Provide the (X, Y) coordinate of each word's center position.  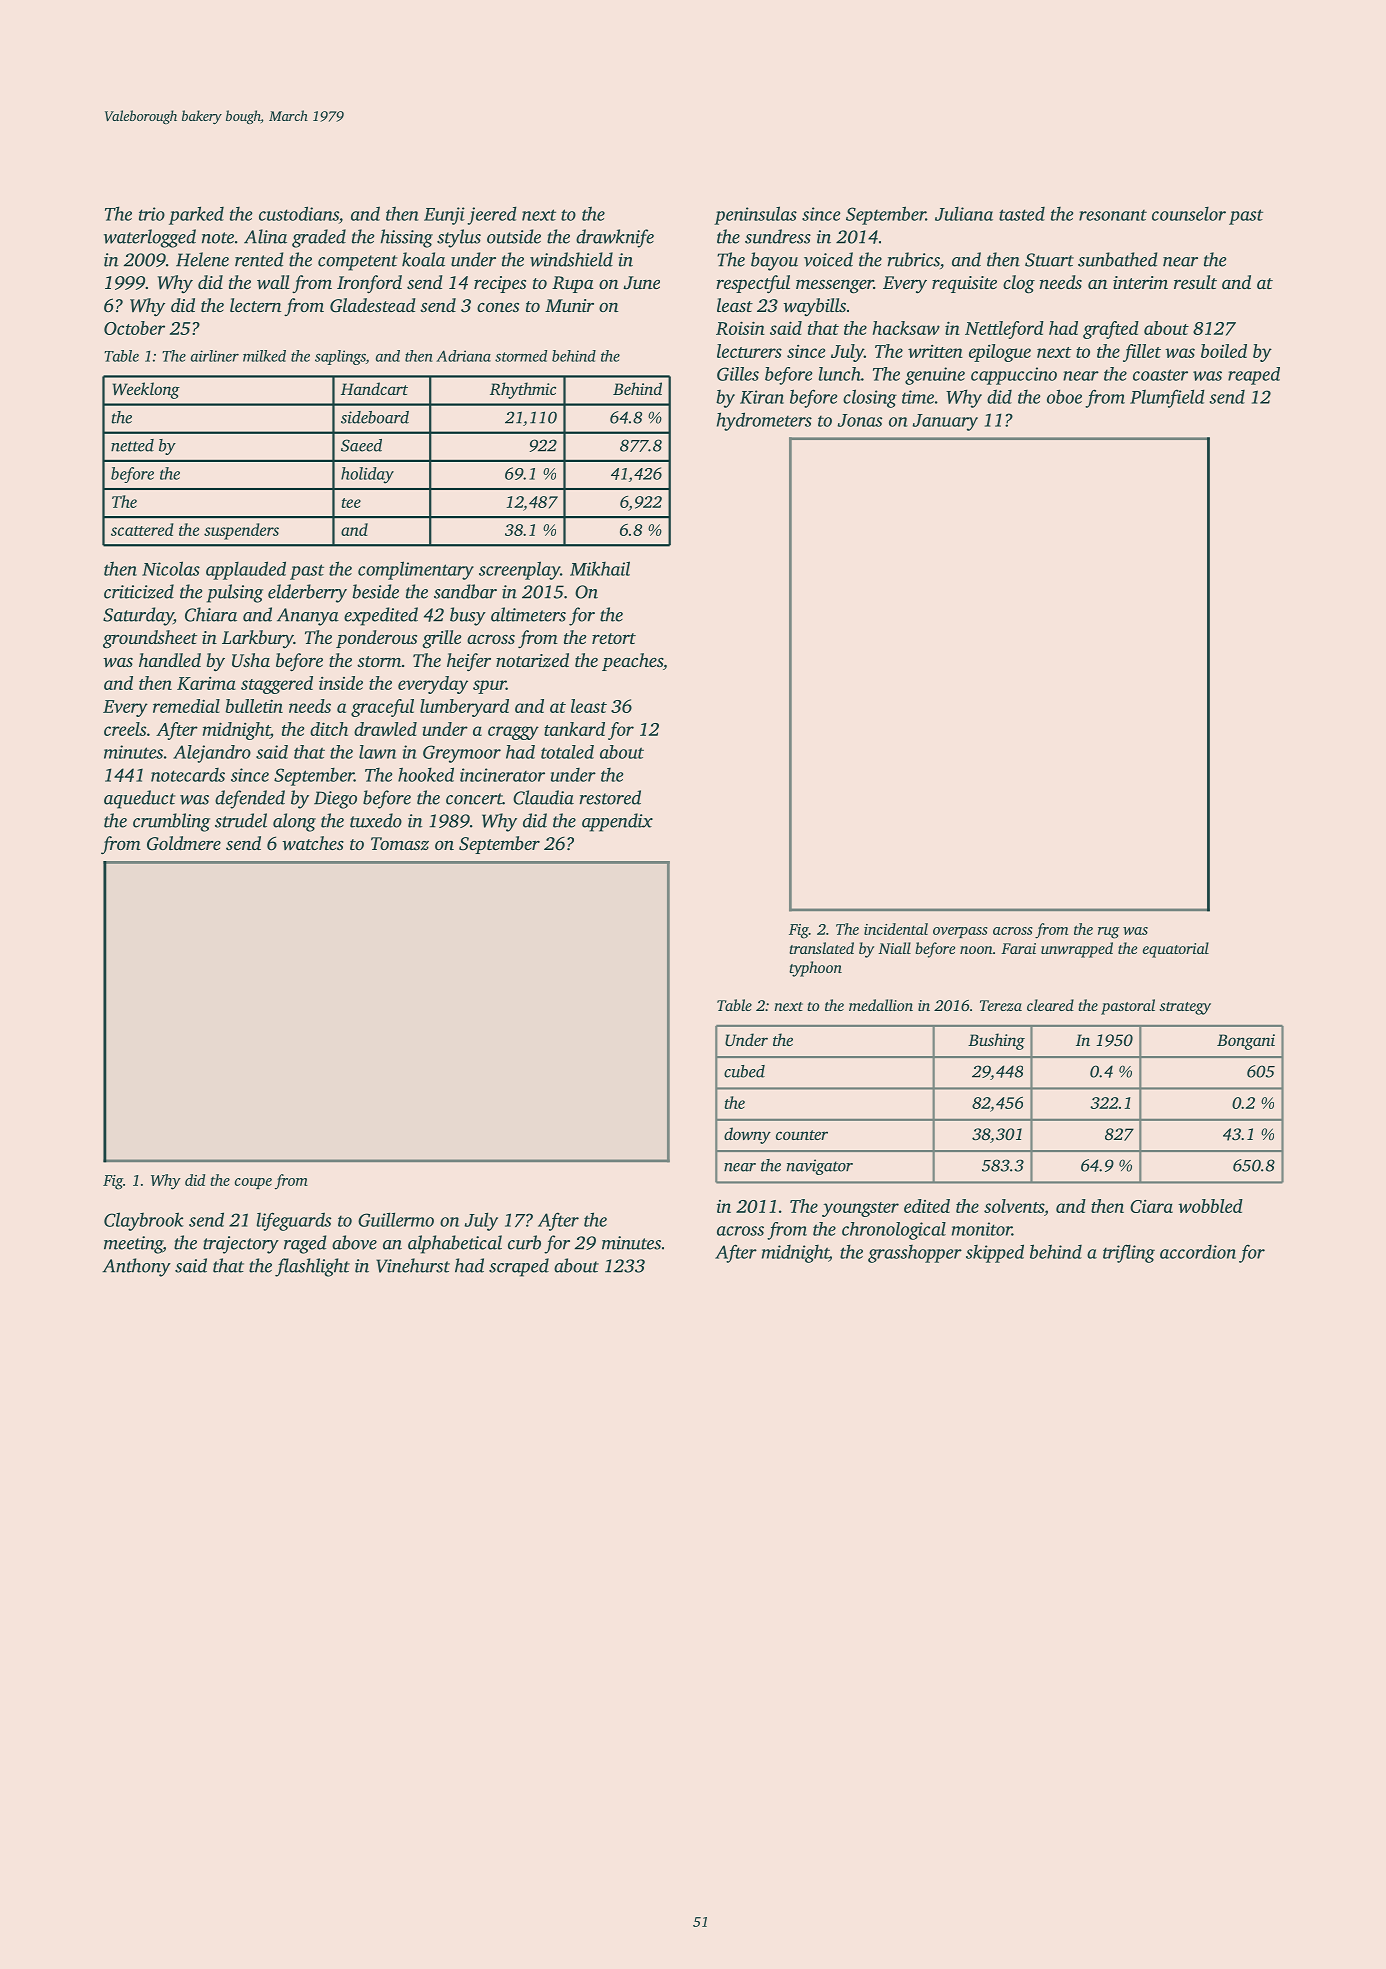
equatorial (1176, 950)
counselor (1189, 214)
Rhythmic (523, 390)
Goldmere (184, 843)
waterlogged (150, 238)
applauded (246, 570)
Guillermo (396, 1219)
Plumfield (1167, 398)
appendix (617, 822)
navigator (820, 1167)
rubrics (914, 259)
